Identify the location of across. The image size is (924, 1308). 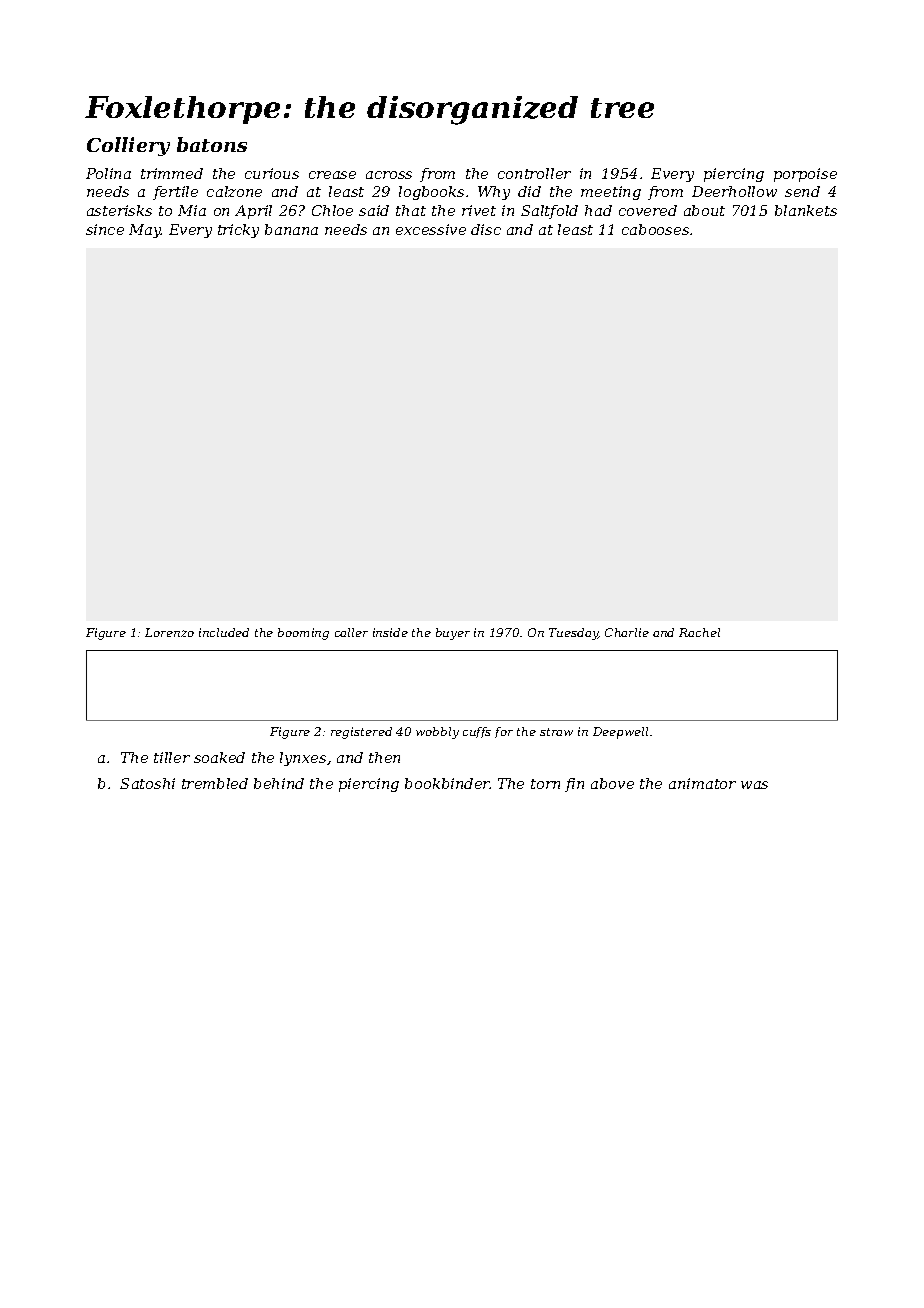
(389, 175).
